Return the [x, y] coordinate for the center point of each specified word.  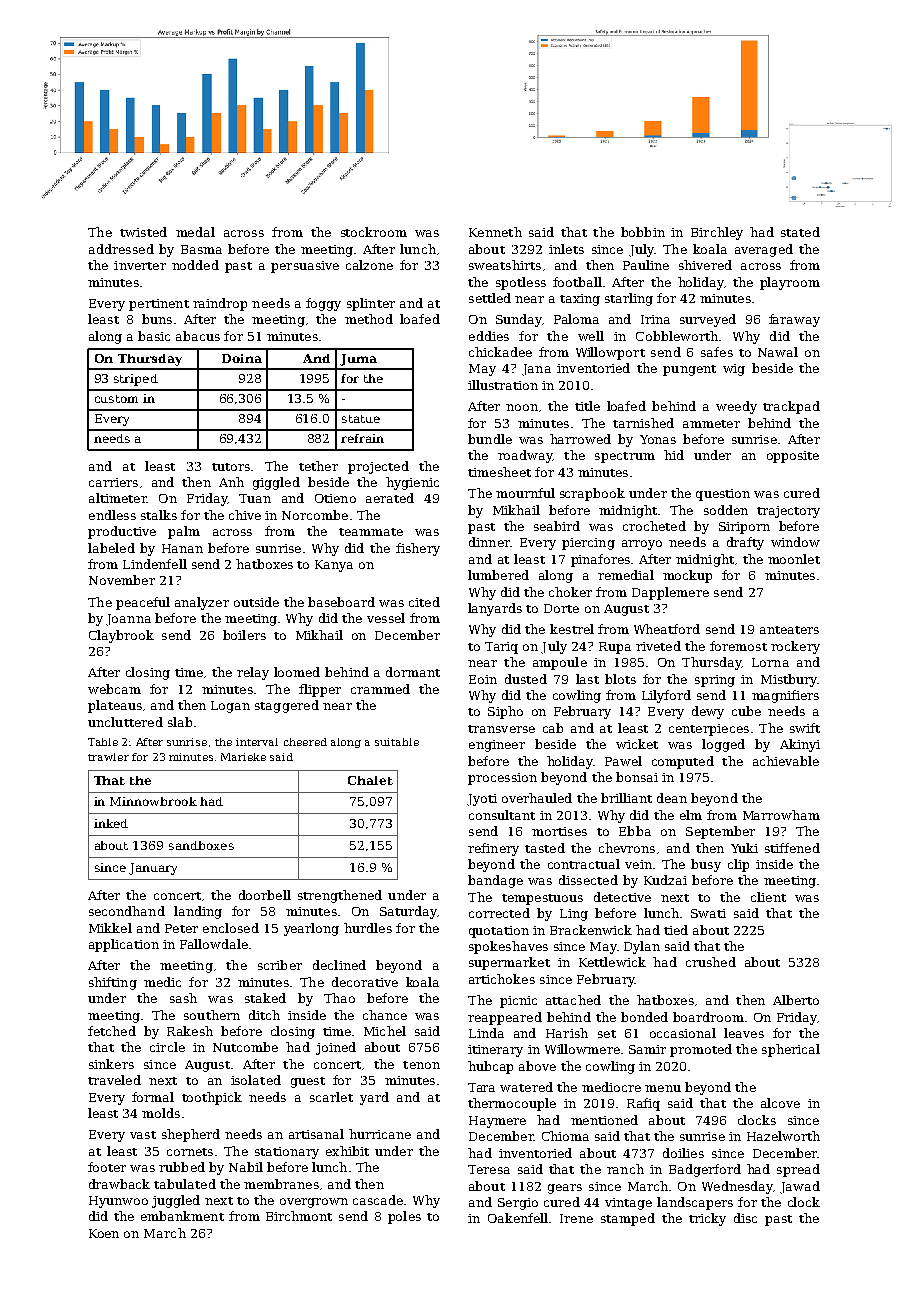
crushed [711, 962]
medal [195, 232]
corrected [499, 913]
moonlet [794, 559]
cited [424, 602]
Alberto [796, 1000]
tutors [231, 467]
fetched [112, 1031]
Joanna [128, 620]
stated [800, 232]
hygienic [412, 483]
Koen [104, 1233]
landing [198, 912]
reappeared [505, 1018]
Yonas [658, 439]
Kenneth [495, 232]
